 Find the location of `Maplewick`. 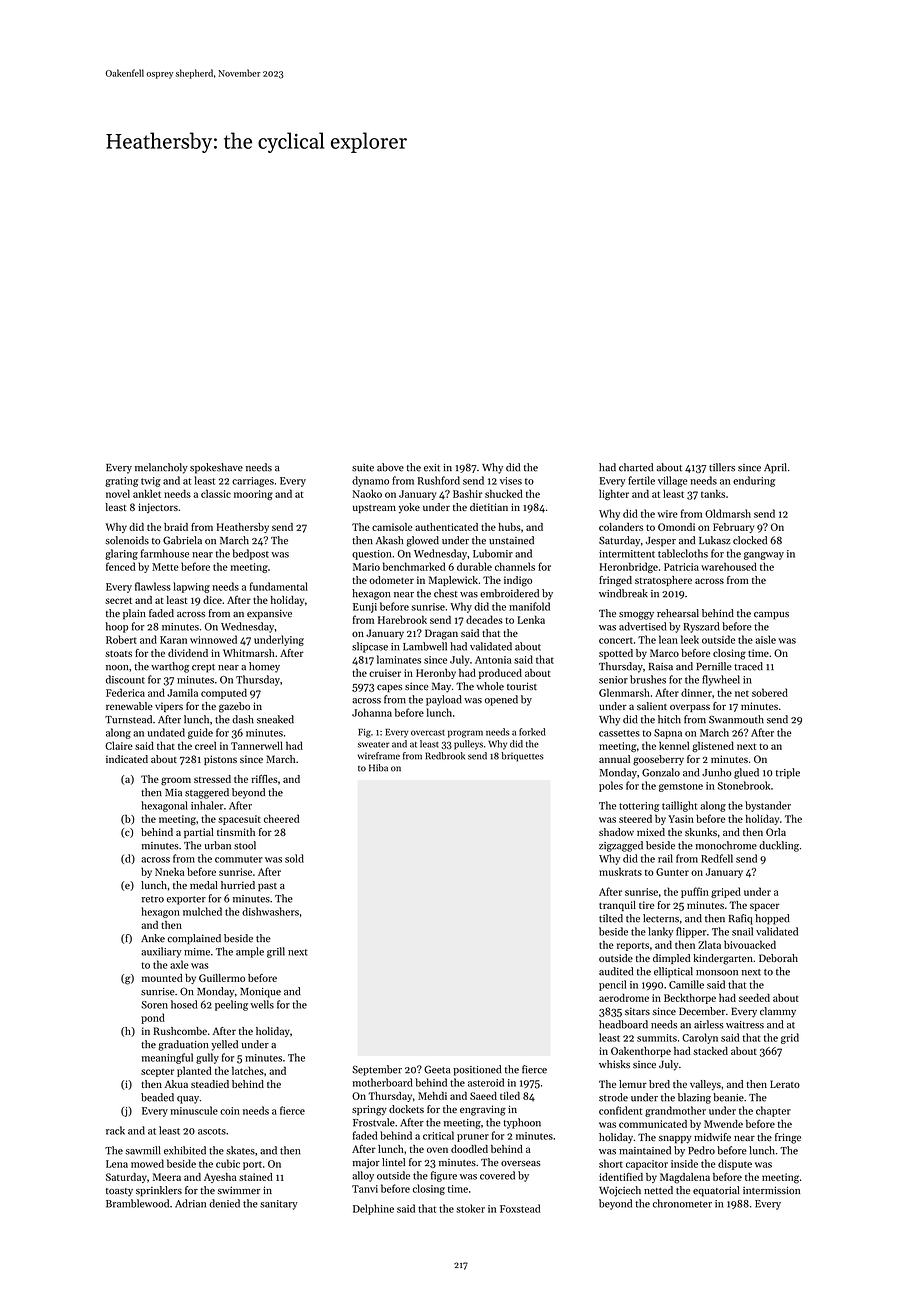

Maplewick is located at coordinates (453, 581).
